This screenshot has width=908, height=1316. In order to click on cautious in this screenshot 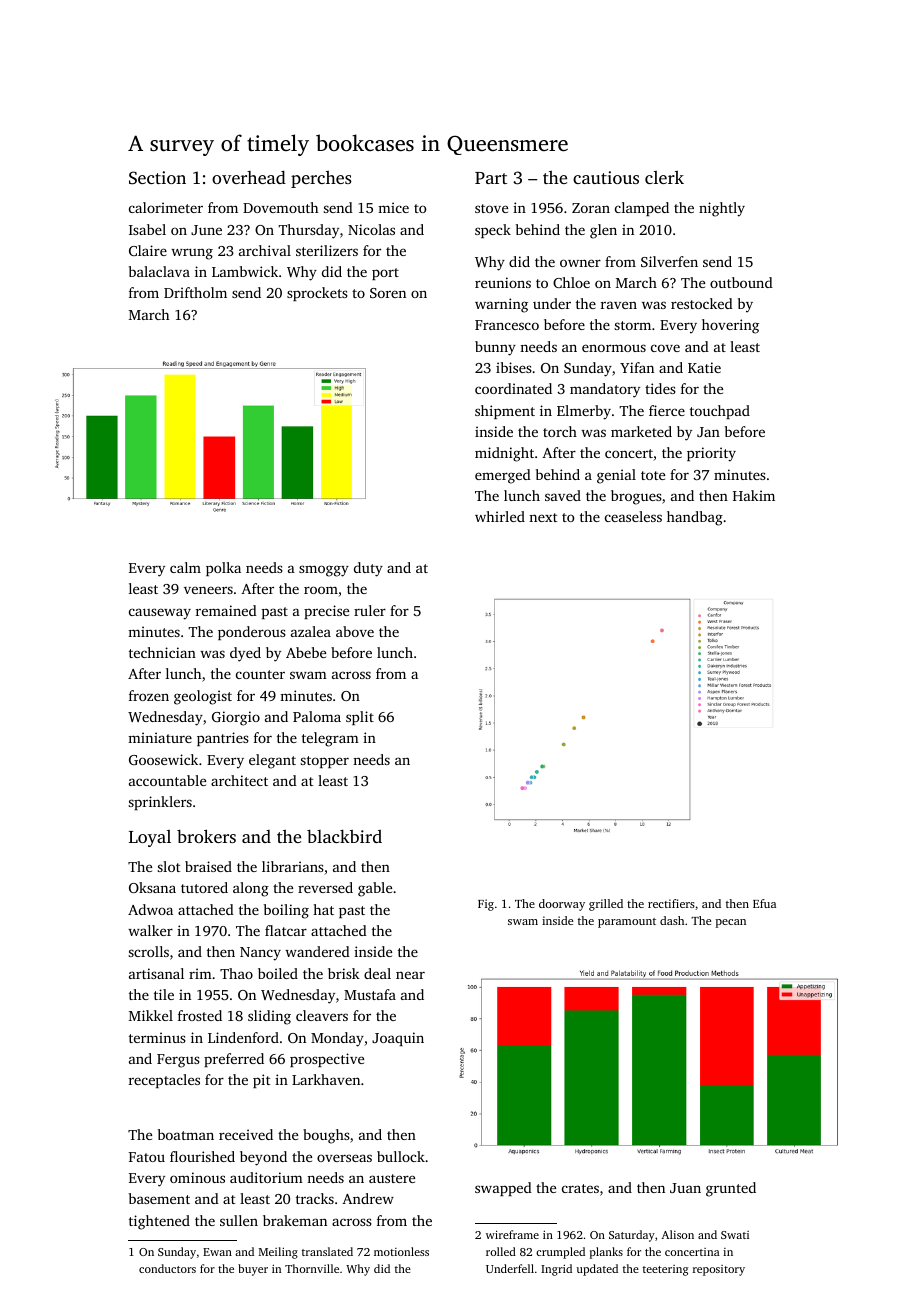, I will do `click(606, 177)`.
